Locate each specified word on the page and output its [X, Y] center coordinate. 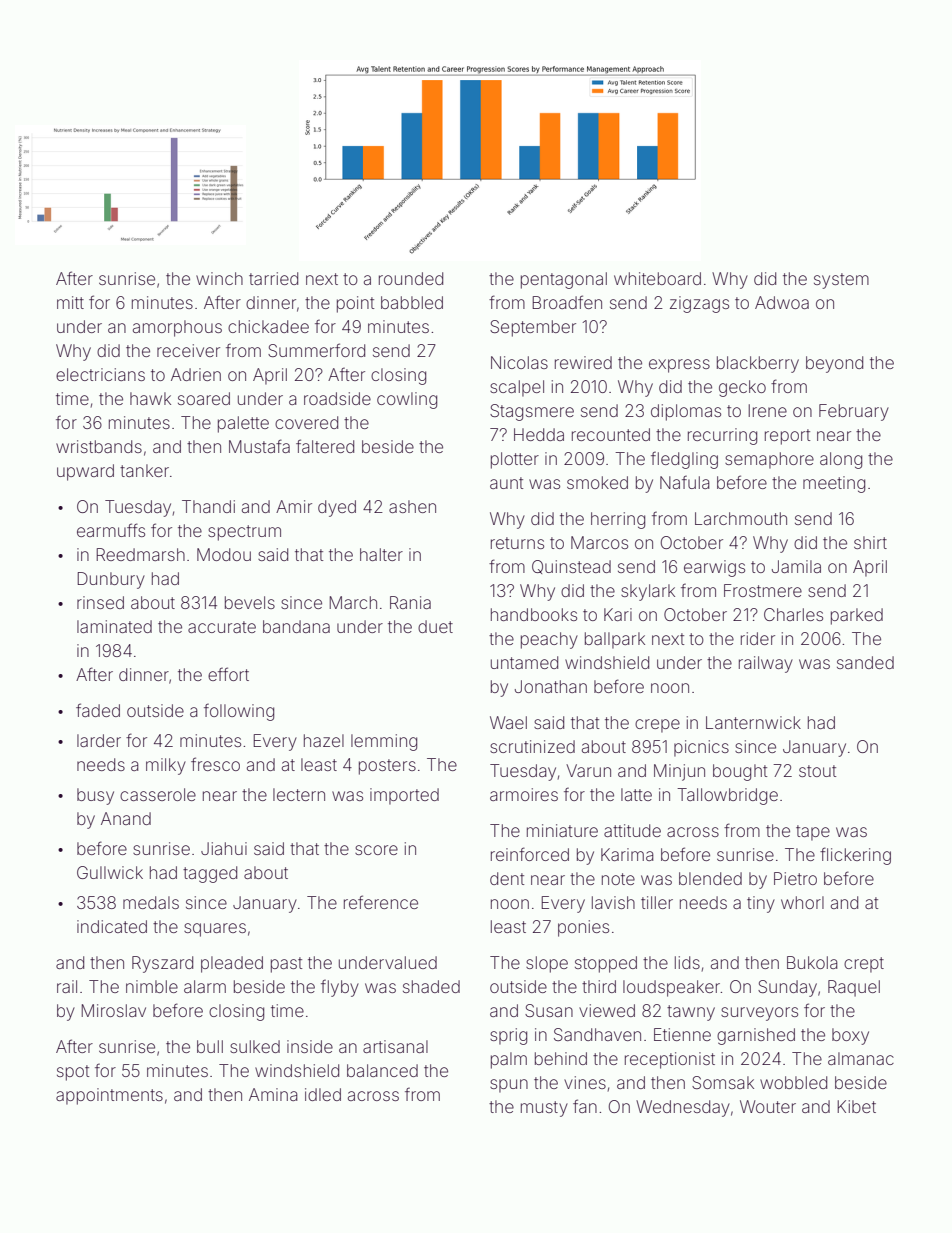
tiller [657, 902]
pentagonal [564, 280]
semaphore [769, 460]
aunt [506, 483]
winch [219, 278]
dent [507, 878]
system [841, 281]
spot [73, 1073]
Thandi [208, 506]
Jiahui [224, 848]
